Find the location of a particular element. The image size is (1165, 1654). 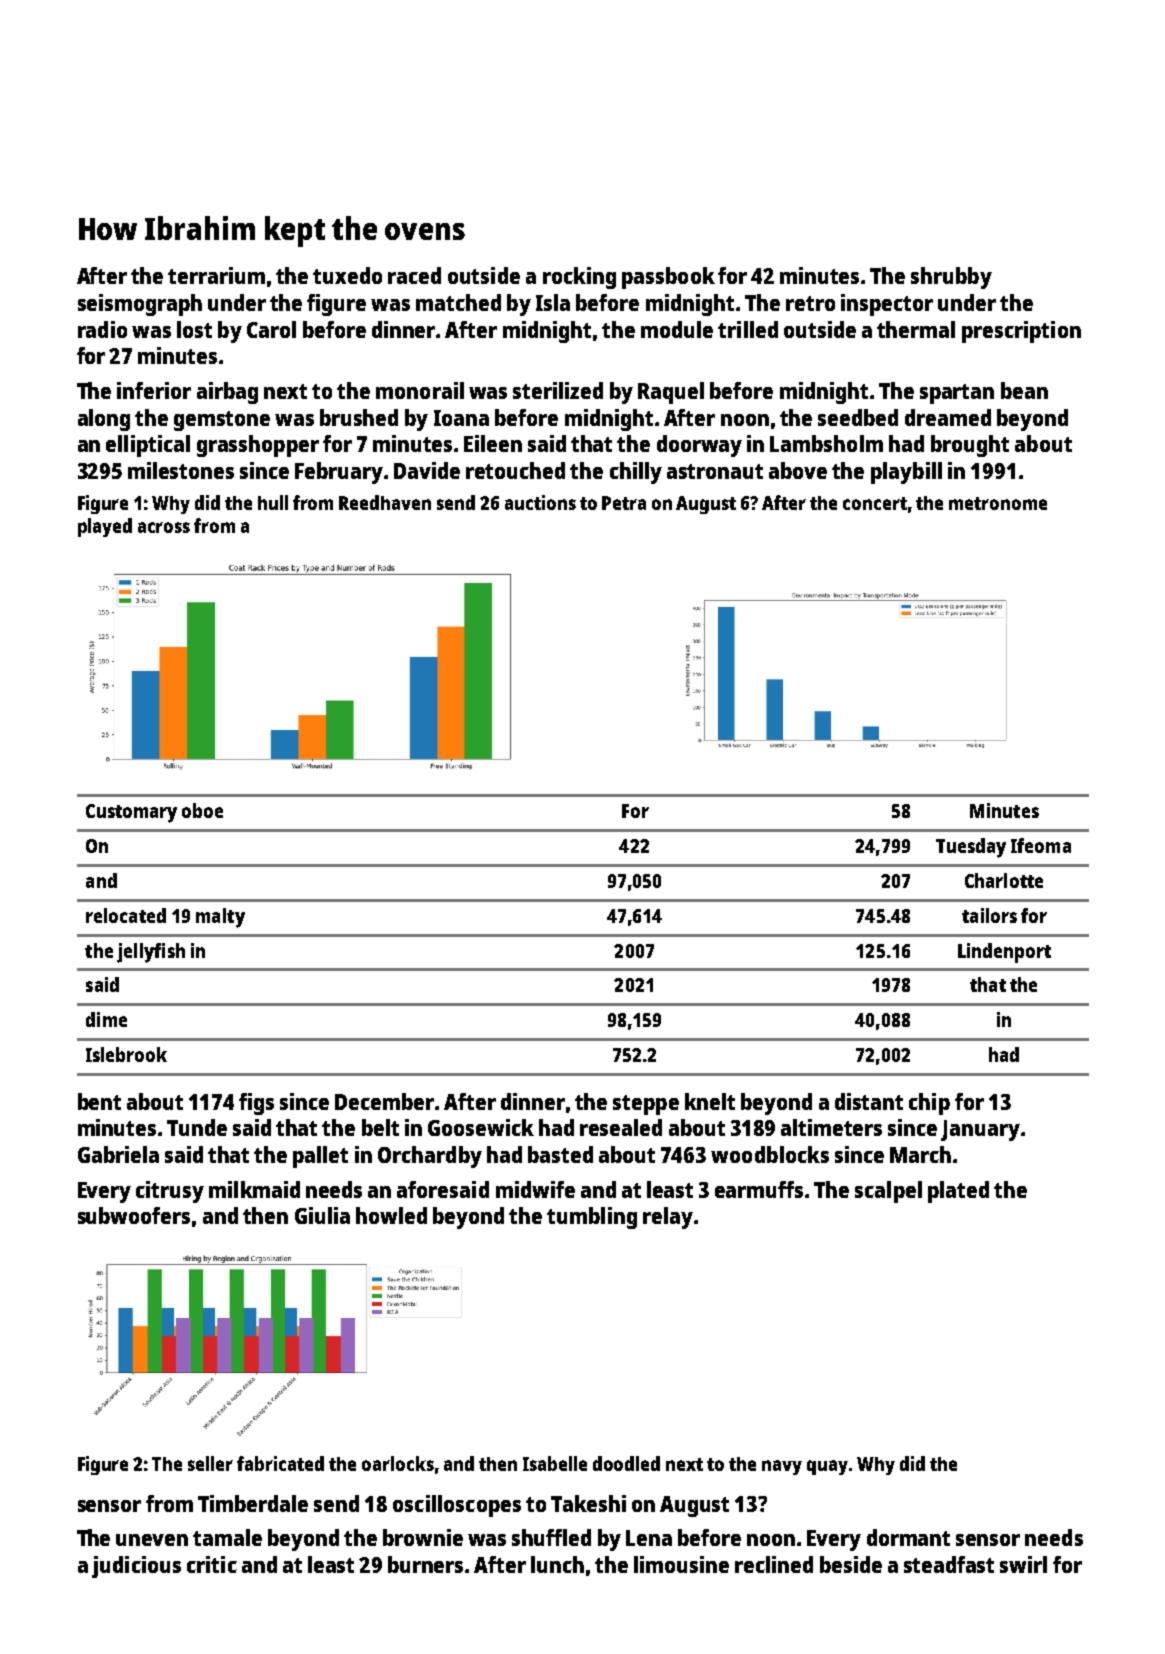

seller is located at coordinates (210, 1463).
